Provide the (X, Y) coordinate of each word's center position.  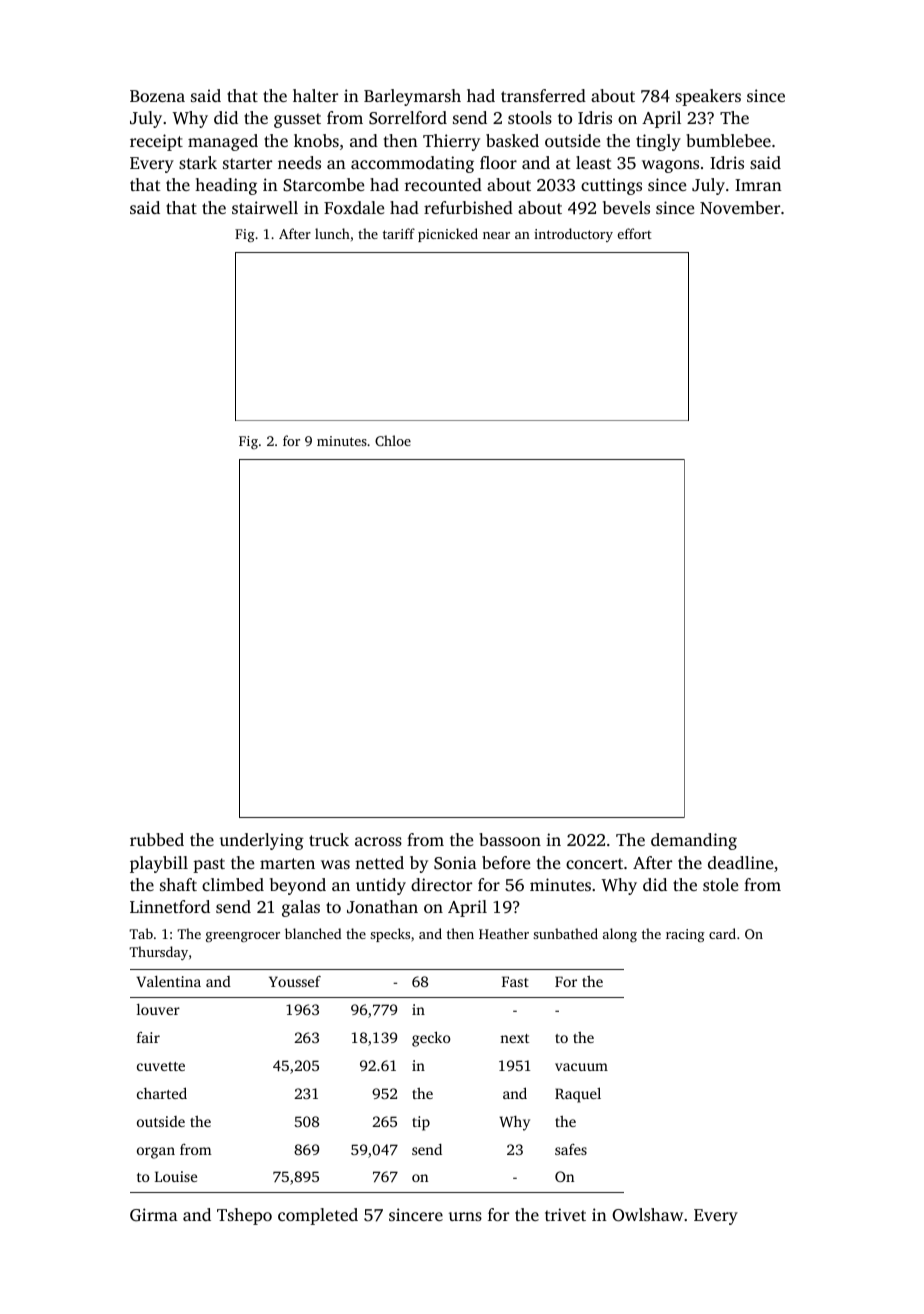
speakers (708, 97)
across (378, 841)
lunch (332, 233)
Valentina (168, 981)
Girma (154, 1215)
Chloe (393, 440)
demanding (694, 841)
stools (530, 117)
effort (635, 233)
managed (223, 142)
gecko (431, 1039)
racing (685, 935)
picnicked (448, 235)
